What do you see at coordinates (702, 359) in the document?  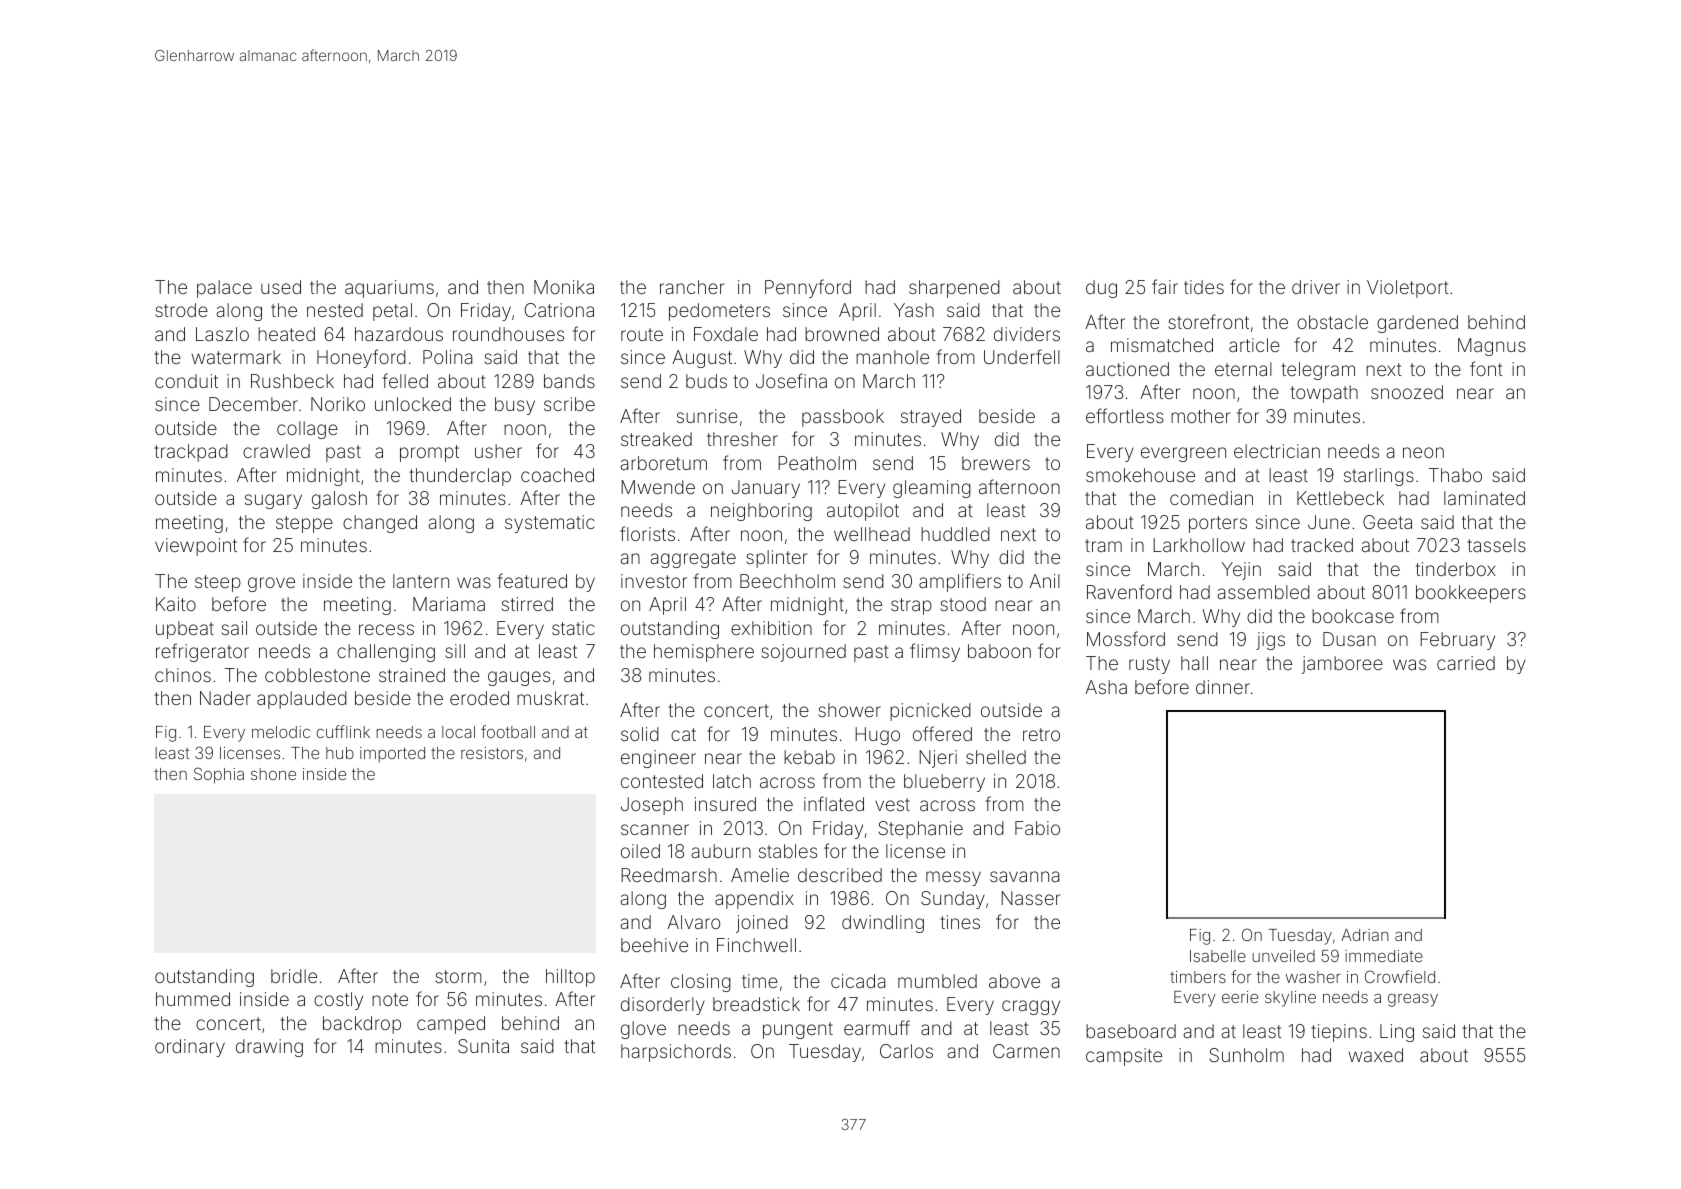 I see `August` at bounding box center [702, 359].
